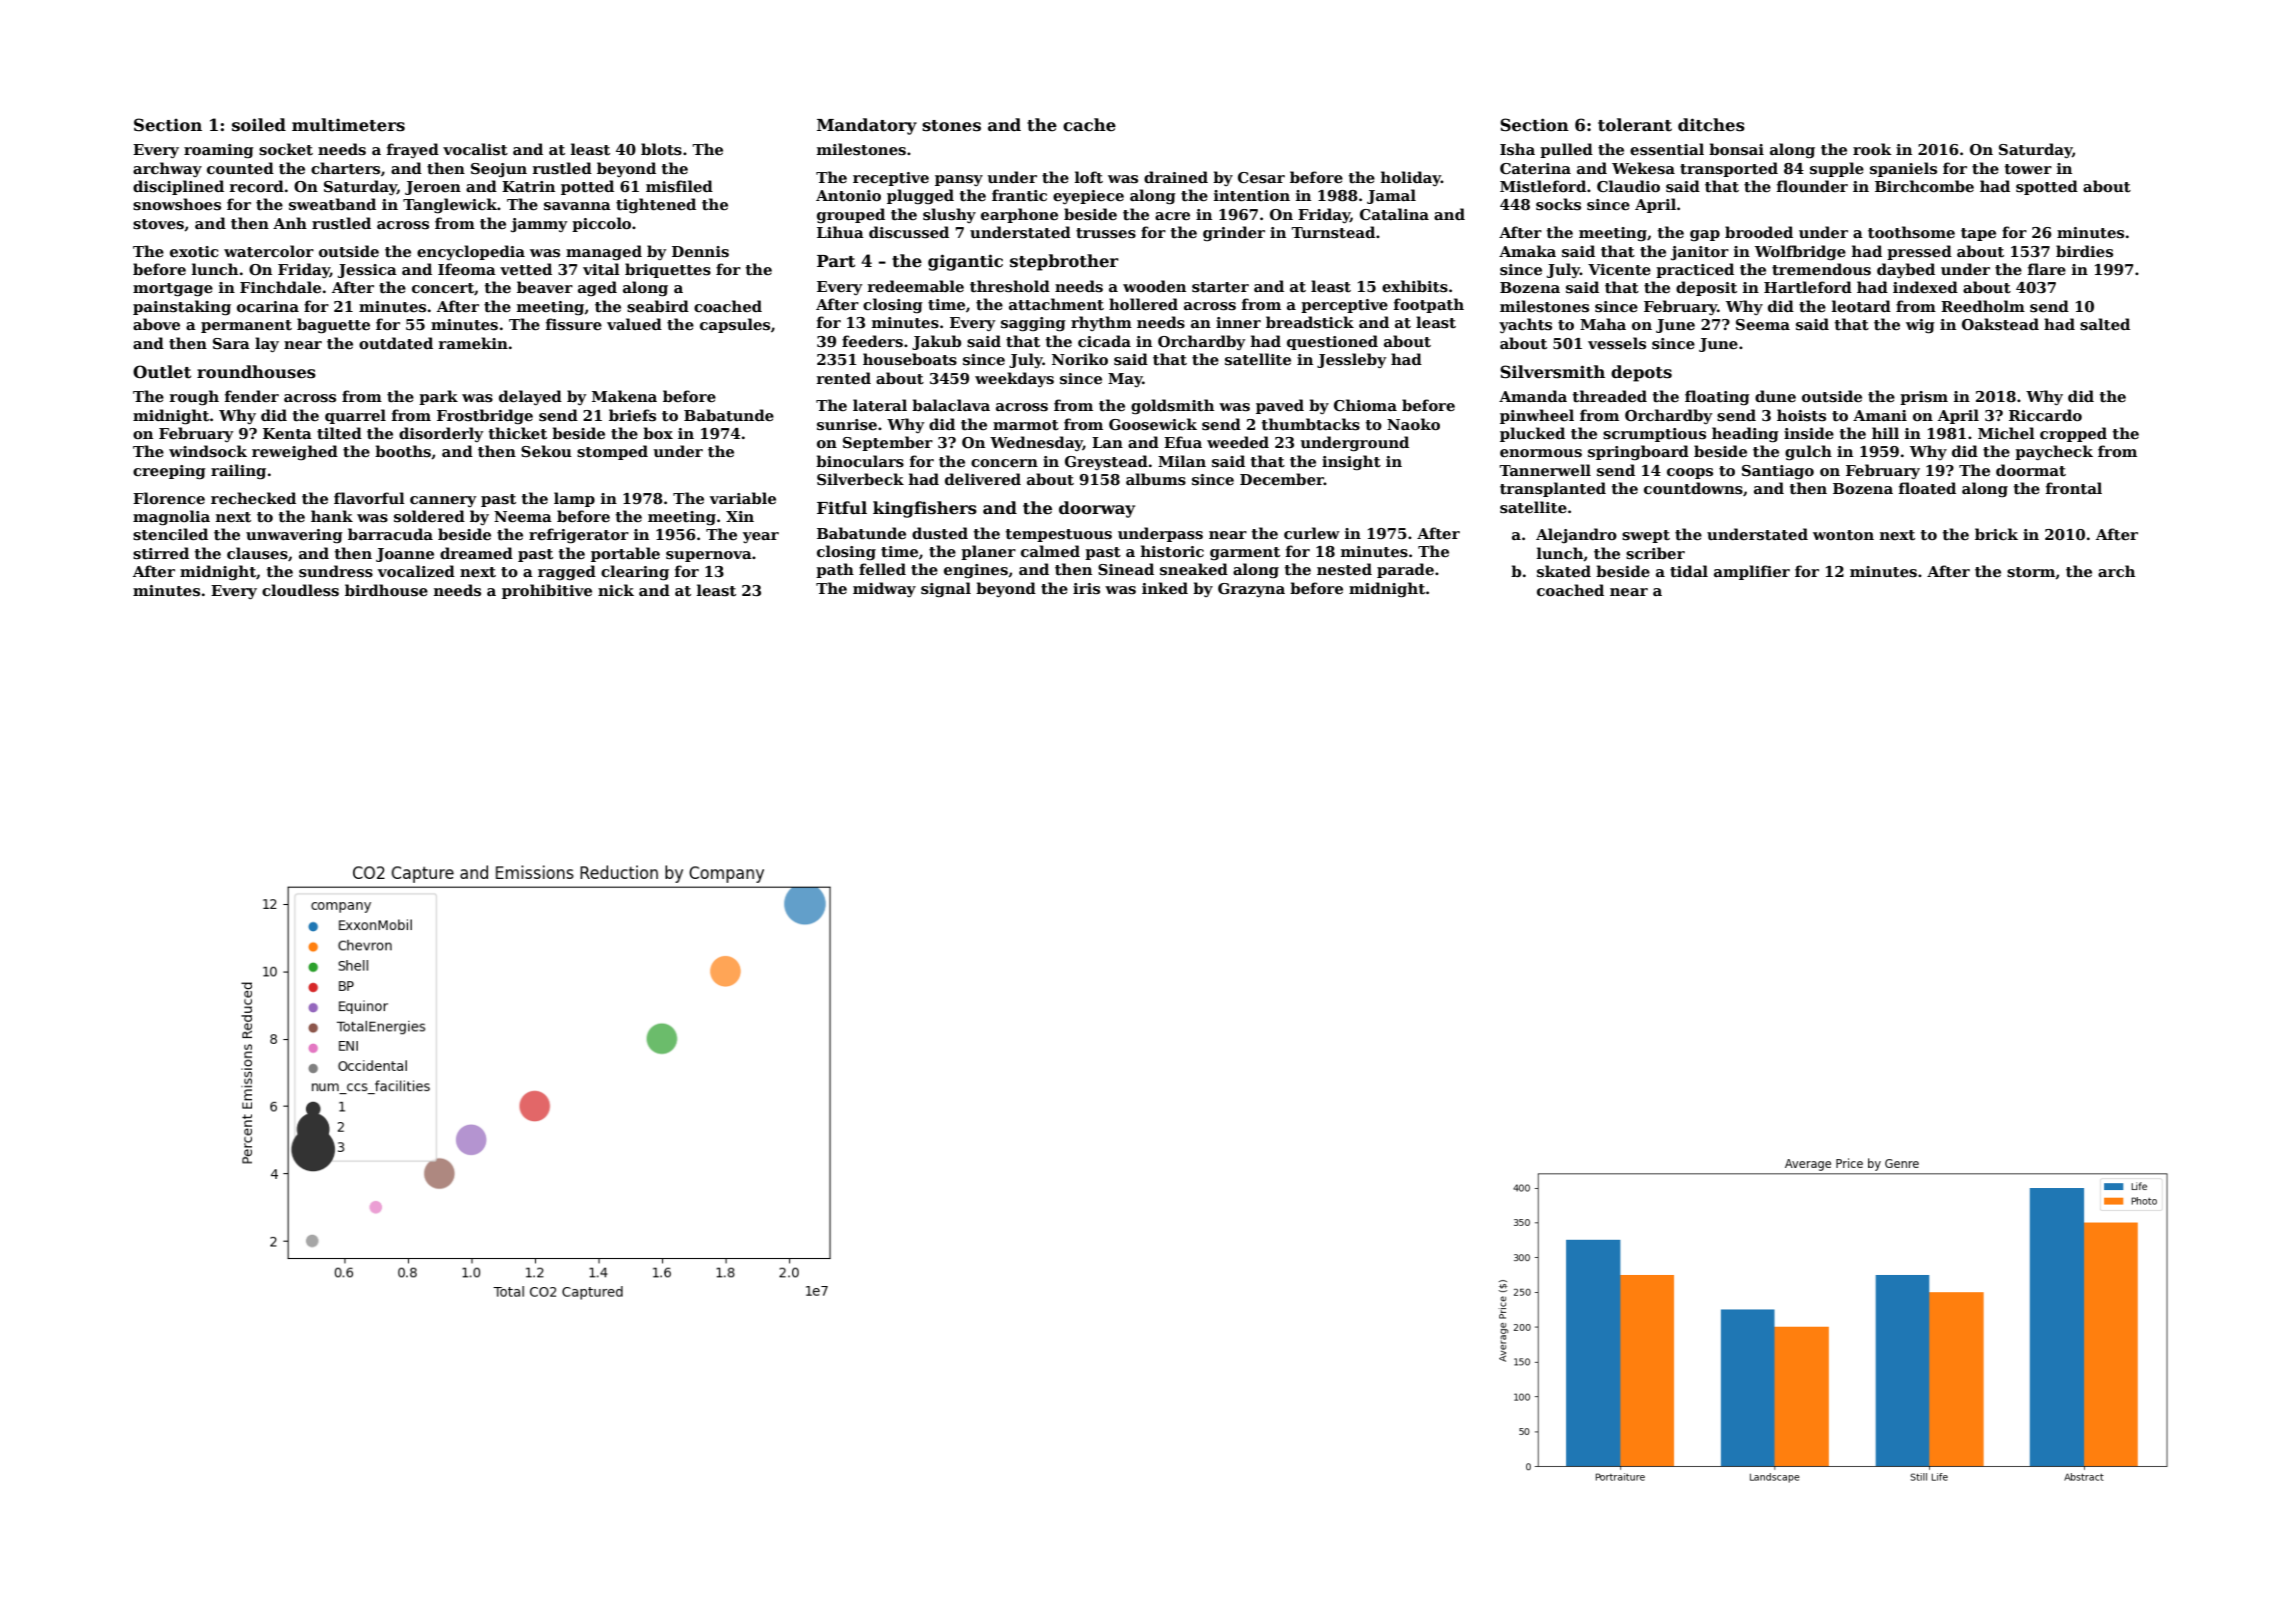  What do you see at coordinates (1996, 534) in the screenshot?
I see `brick` at bounding box center [1996, 534].
